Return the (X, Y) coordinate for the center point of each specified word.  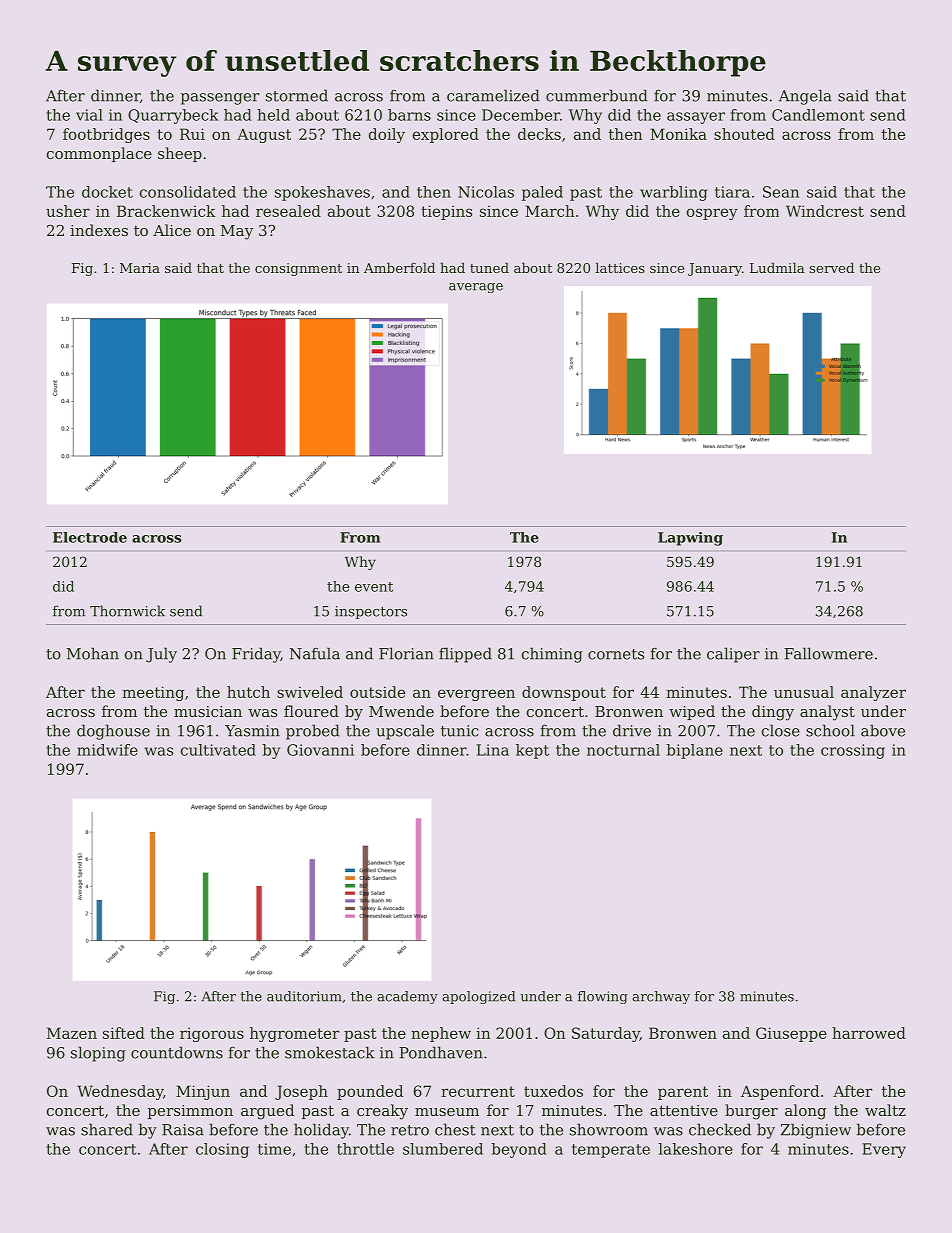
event (374, 587)
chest (455, 1129)
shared (107, 1129)
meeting (153, 693)
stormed (297, 95)
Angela (805, 97)
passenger (220, 99)
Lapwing (690, 539)
